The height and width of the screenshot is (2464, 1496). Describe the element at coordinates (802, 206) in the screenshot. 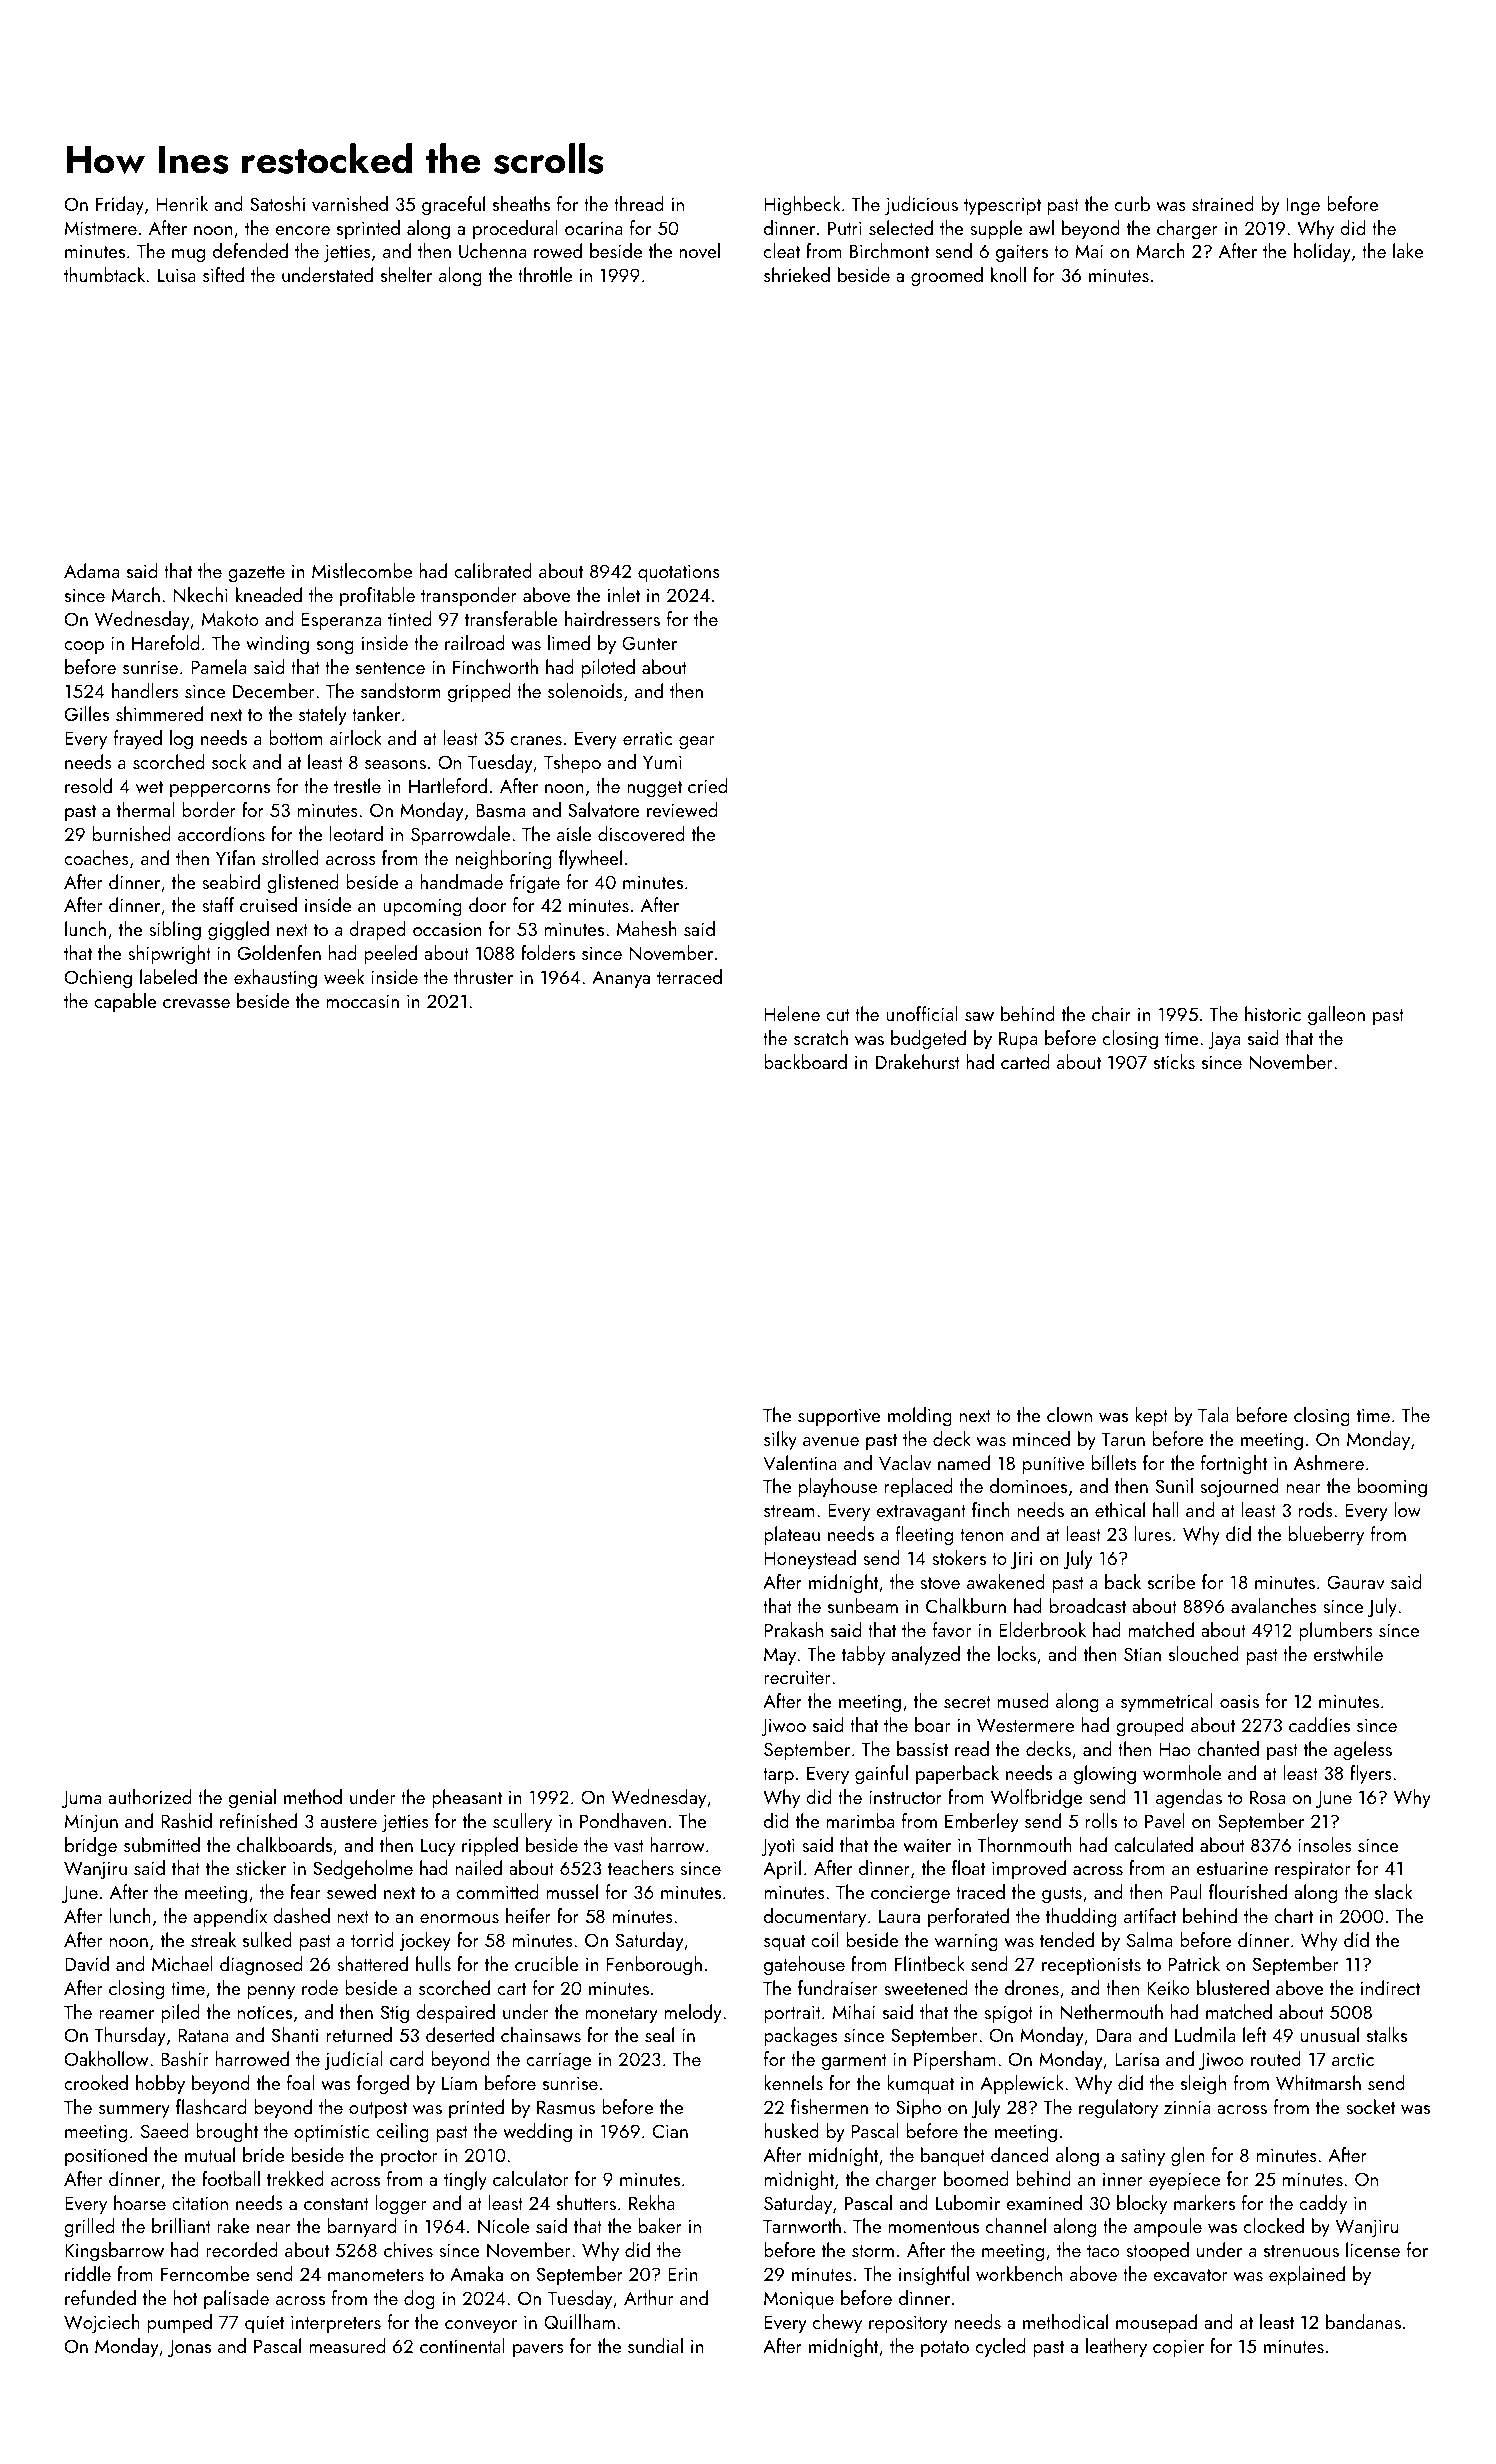

I see `Highbeck` at that location.
